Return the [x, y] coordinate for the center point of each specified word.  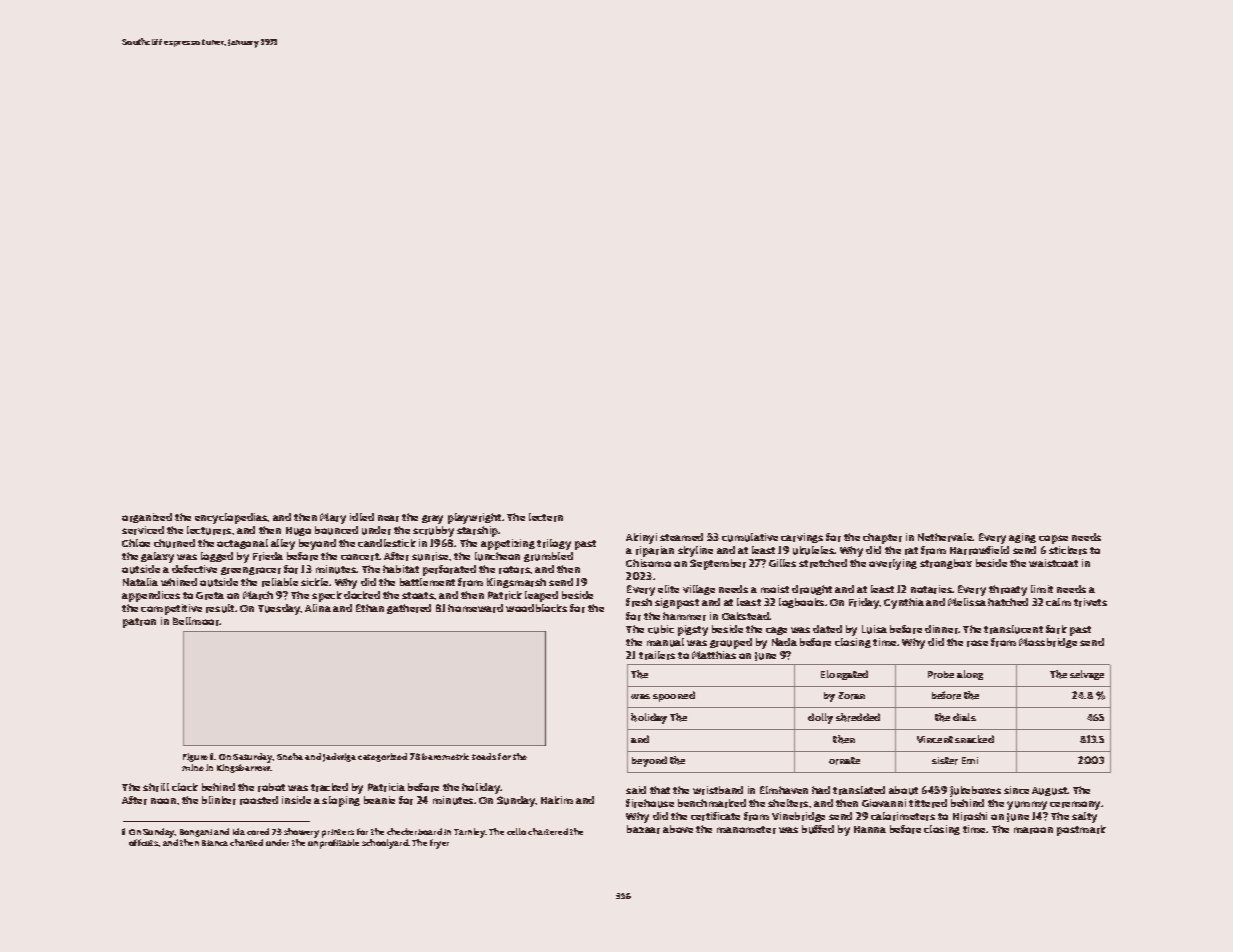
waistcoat [1053, 563]
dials [964, 717]
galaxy [157, 557]
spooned [674, 696]
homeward [475, 608]
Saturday [253, 758]
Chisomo [648, 563]
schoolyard [385, 844]
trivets [1090, 602]
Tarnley [470, 833]
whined [179, 582]
